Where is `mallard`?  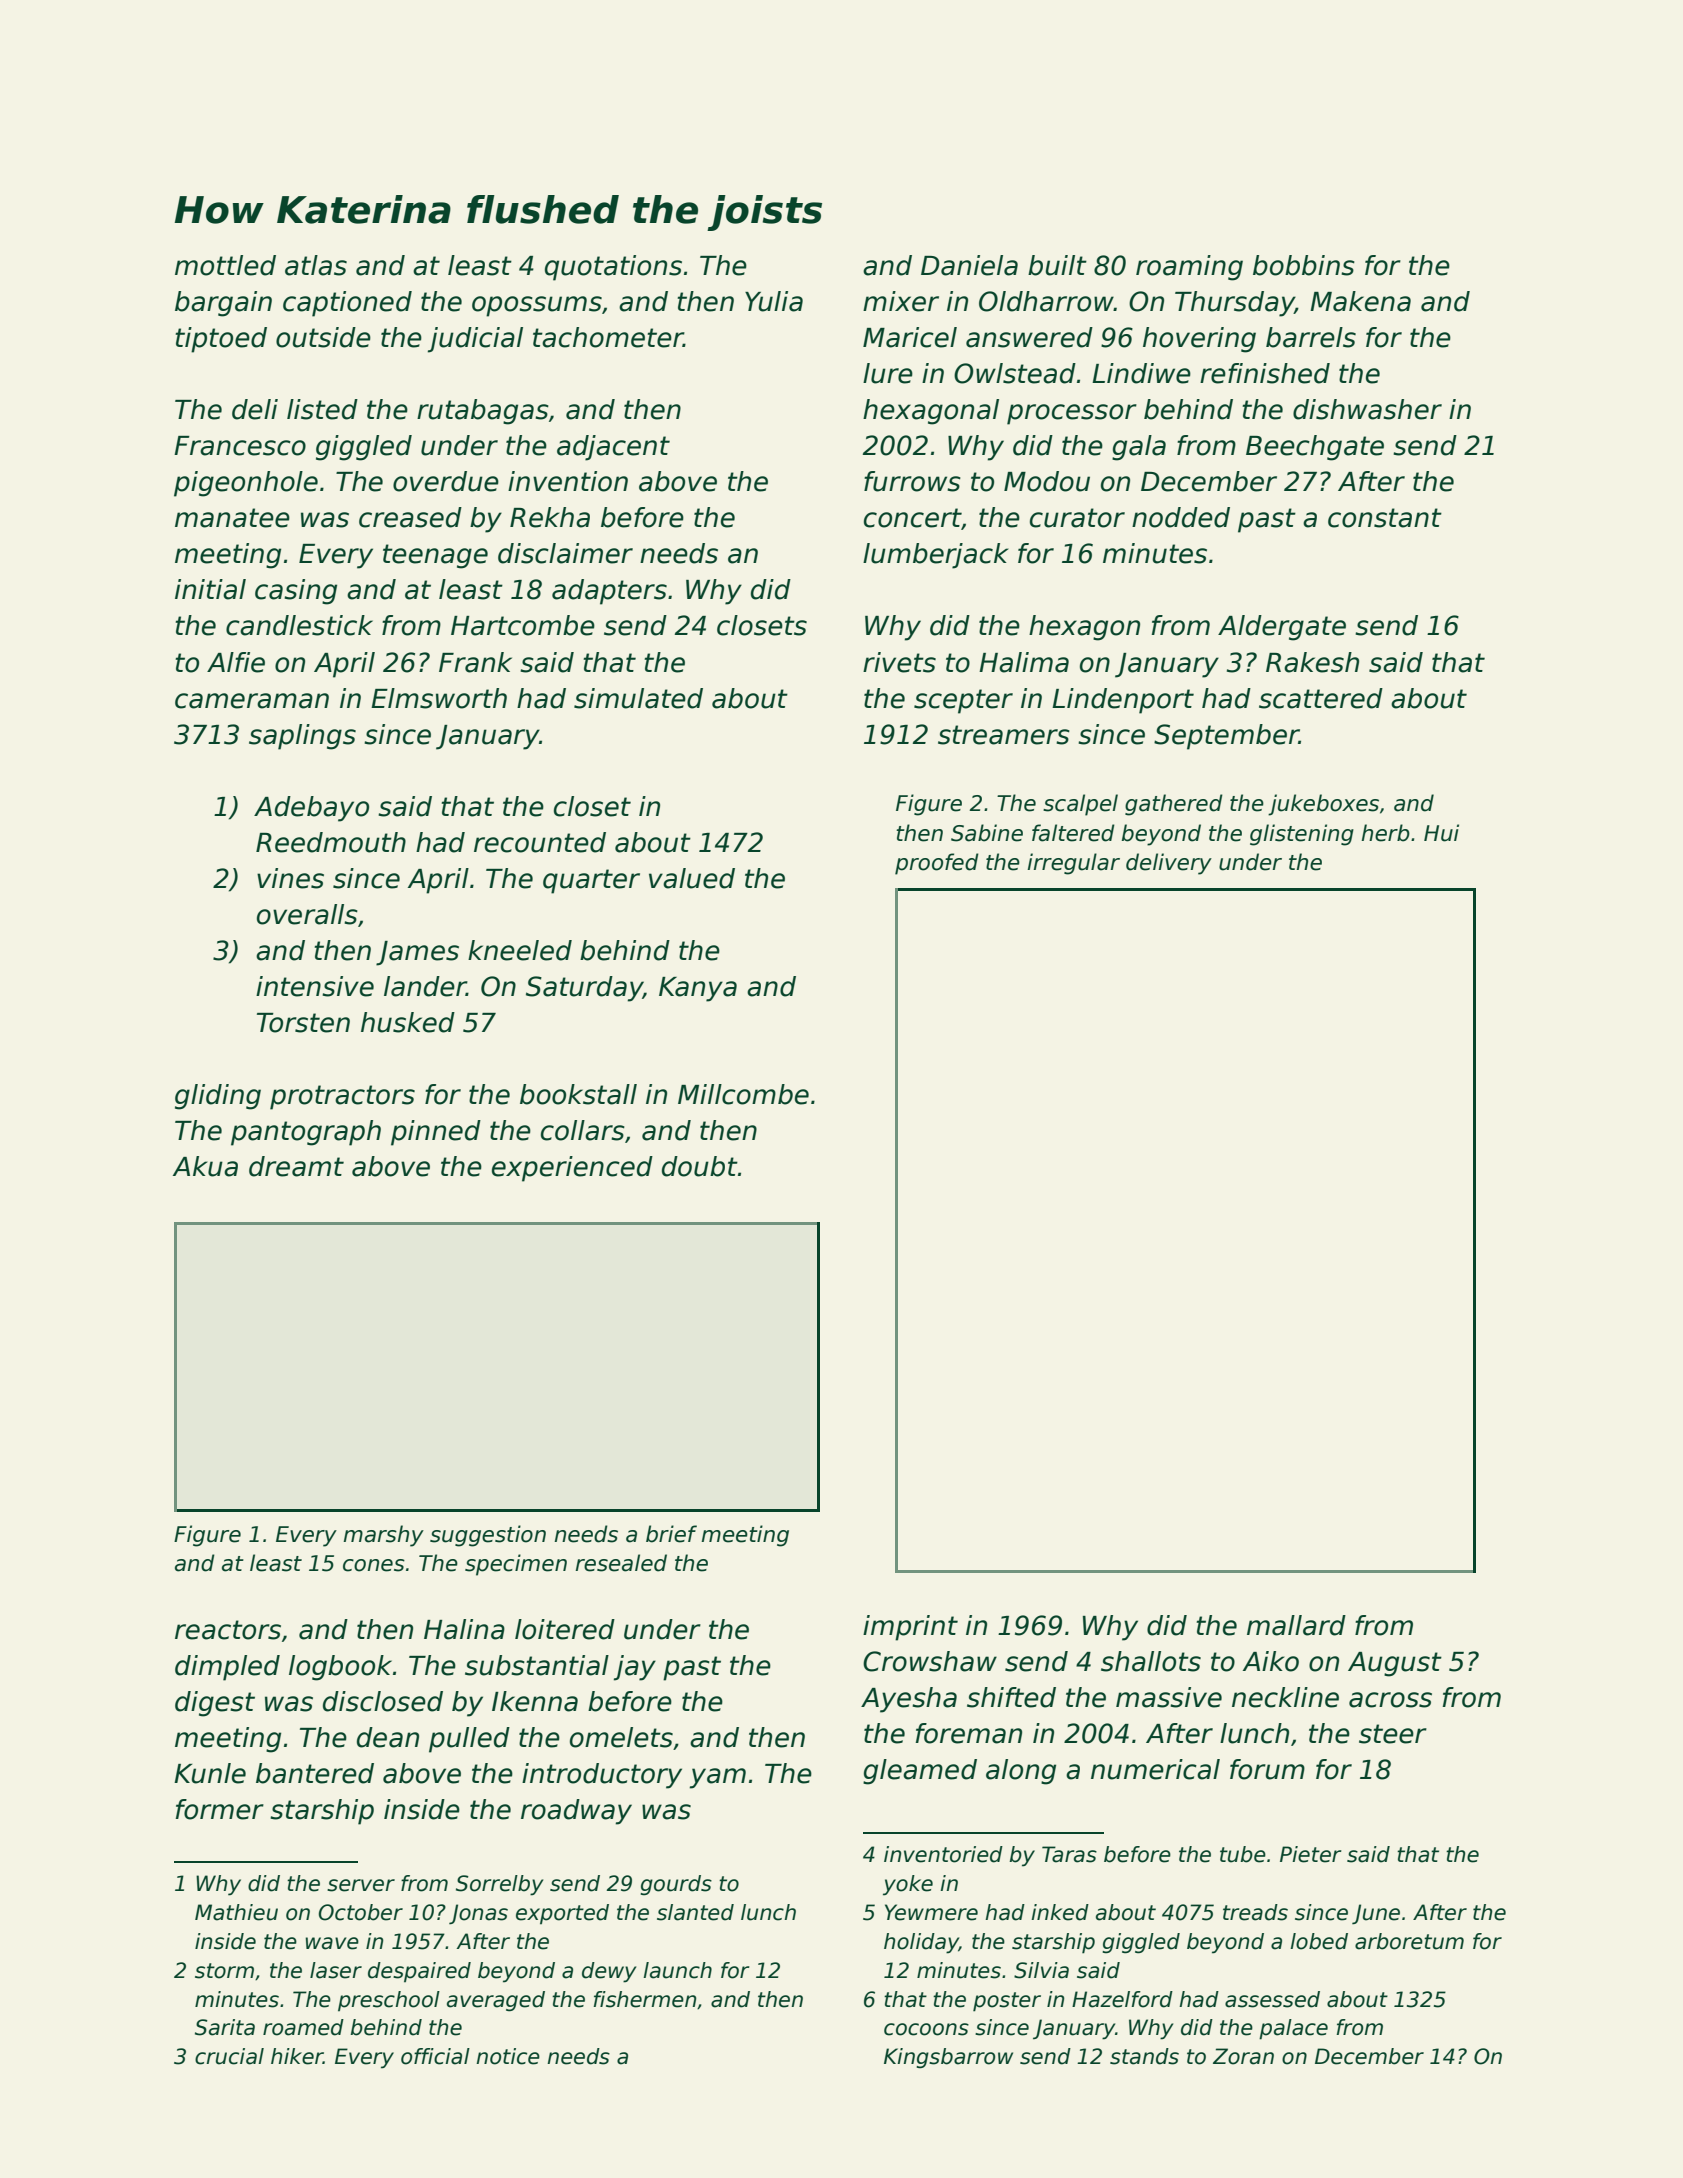
mallard is located at coordinates (1296, 1625).
